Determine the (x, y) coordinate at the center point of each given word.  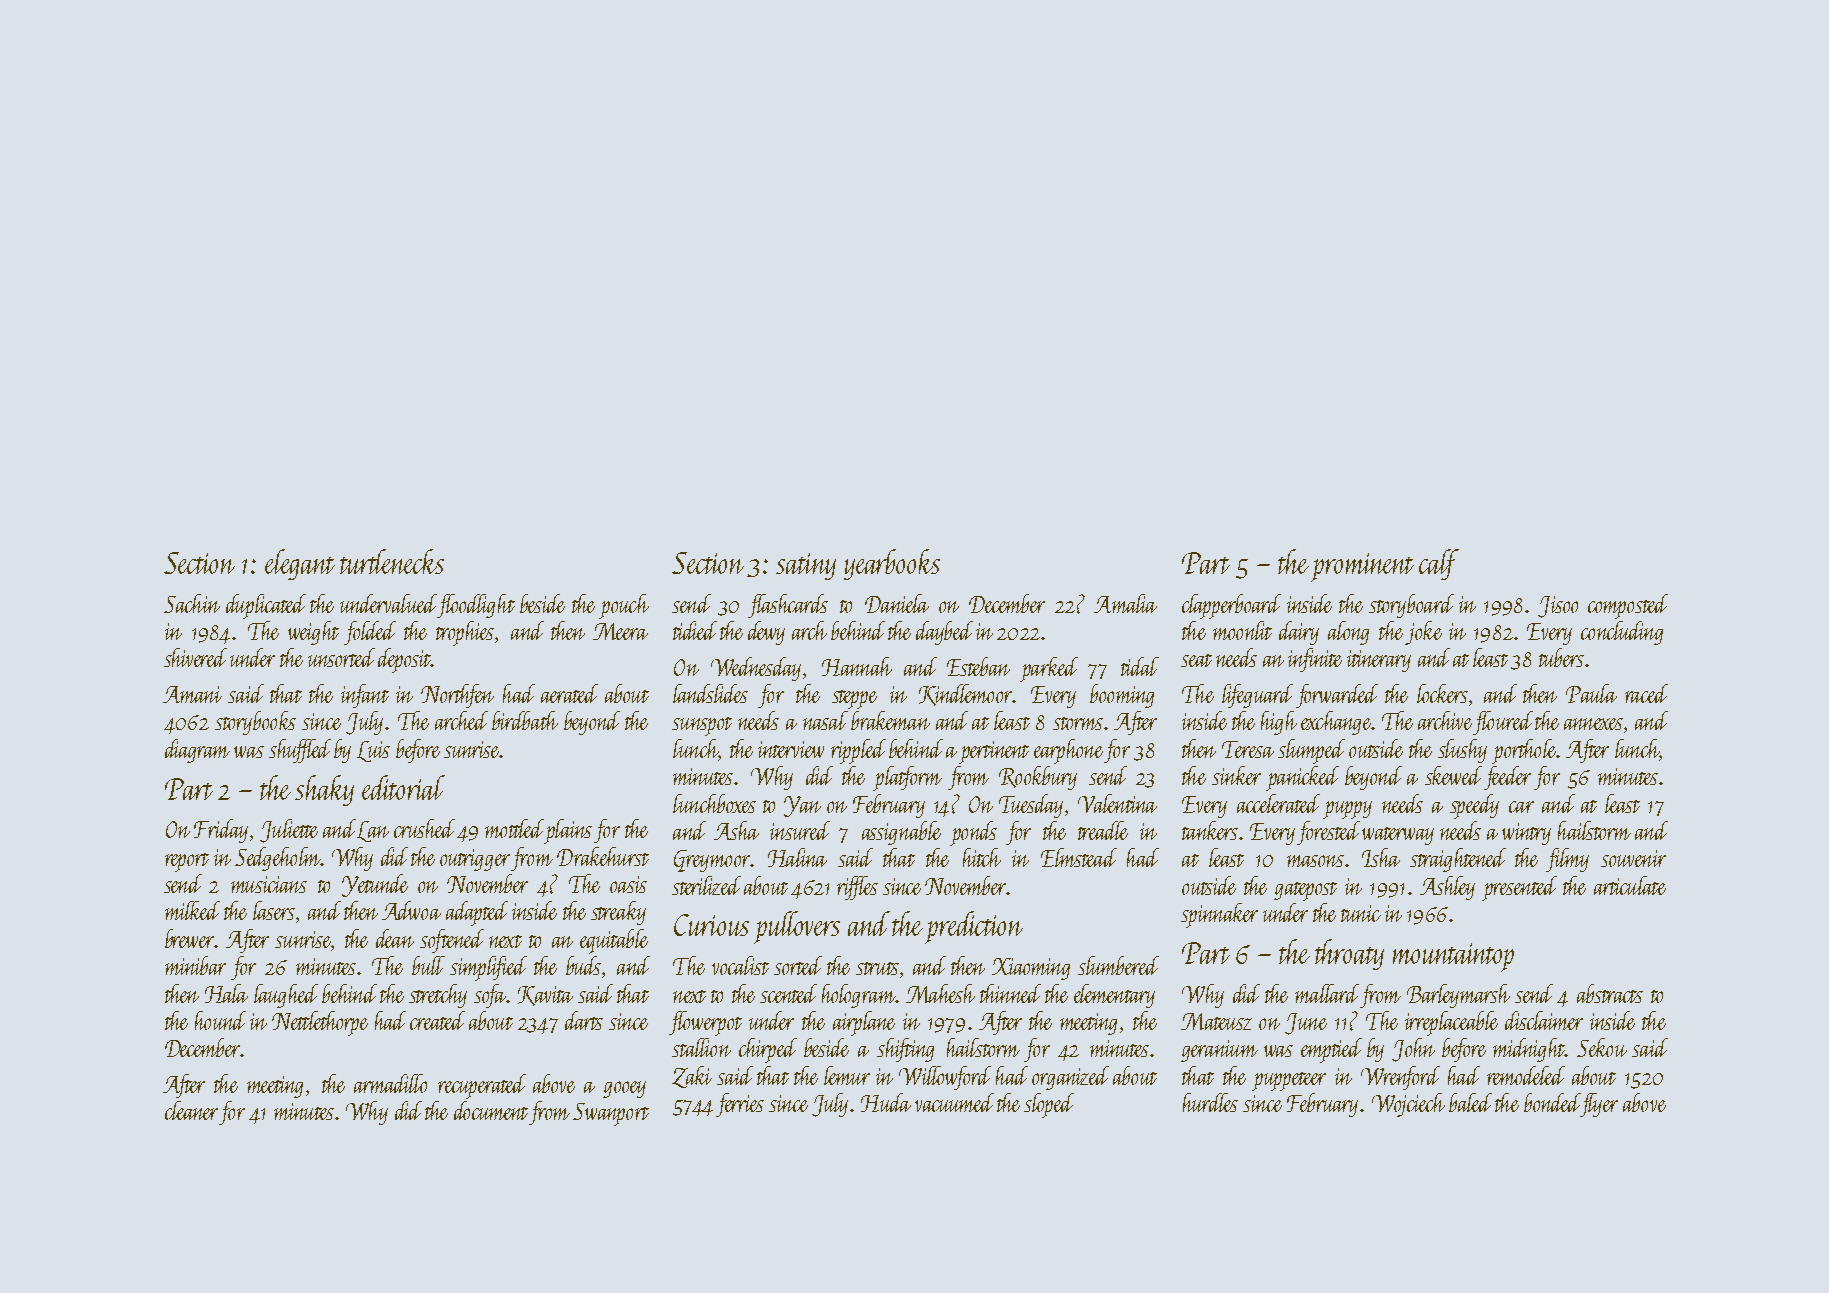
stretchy (438, 996)
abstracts (1610, 993)
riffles (857, 888)
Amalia (1125, 603)
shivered (195, 657)
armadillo (390, 1083)
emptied (1331, 1050)
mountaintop (1453, 957)
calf (1439, 564)
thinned (1010, 993)
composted (1628, 606)
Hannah (857, 666)
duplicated (266, 606)
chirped (768, 1050)
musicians (269, 884)
